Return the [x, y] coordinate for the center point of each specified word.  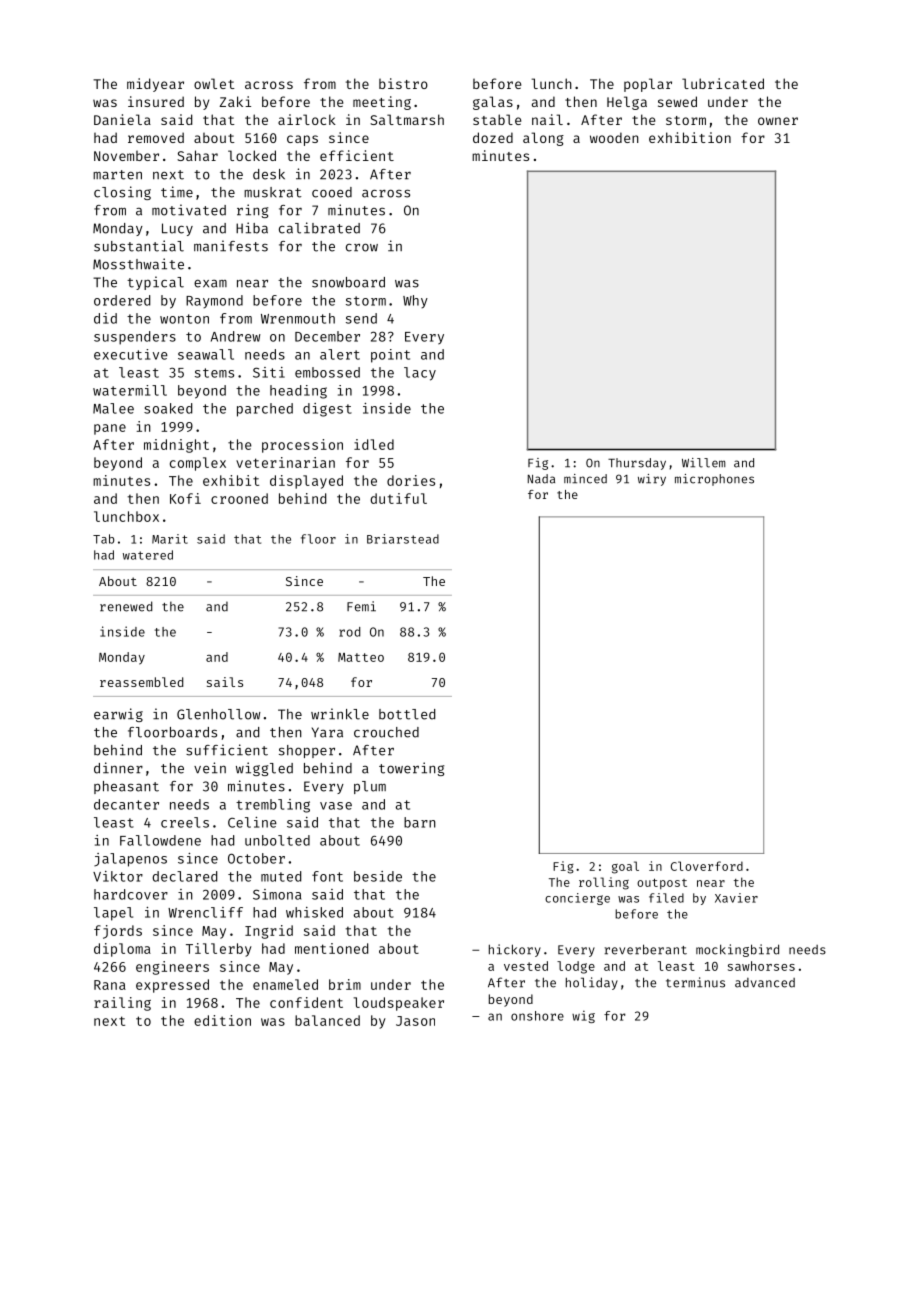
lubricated [723, 83]
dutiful [398, 498]
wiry [652, 480]
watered [148, 555]
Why [415, 302]
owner [778, 121]
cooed [332, 192]
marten [117, 175]
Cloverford [707, 866]
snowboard [348, 282]
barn [420, 822]
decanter [126, 804]
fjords [118, 932]
